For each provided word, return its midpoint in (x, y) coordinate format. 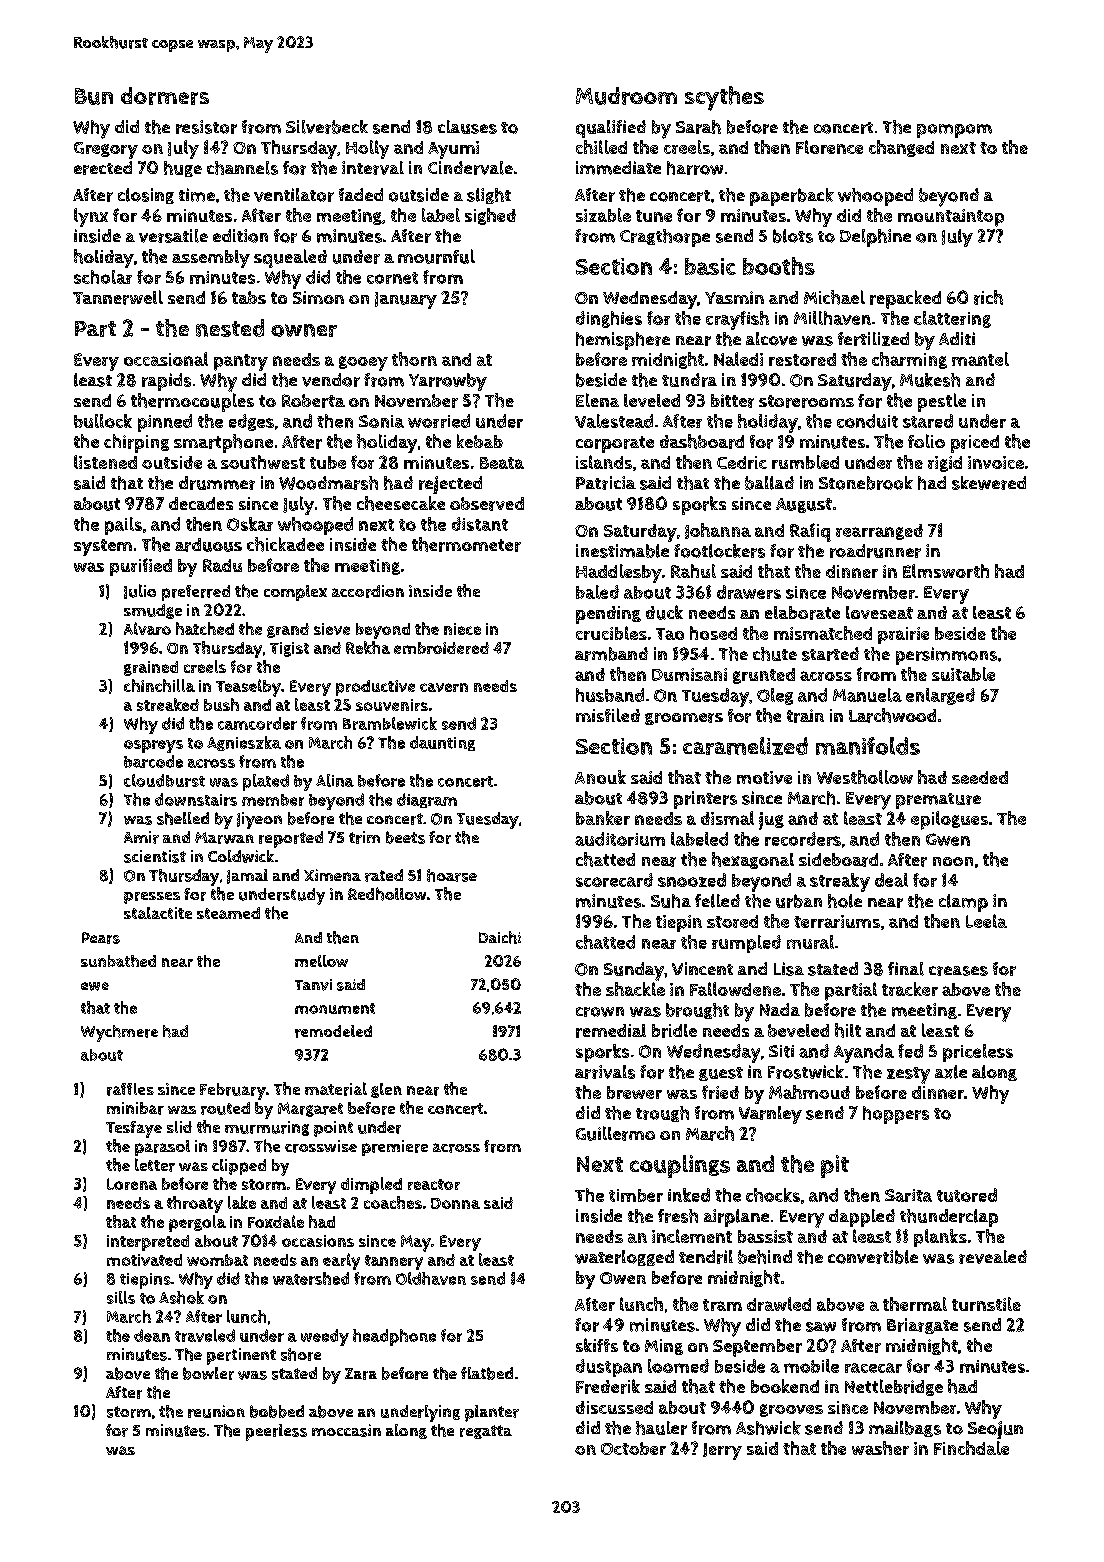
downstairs (196, 799)
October (633, 1448)
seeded (980, 777)
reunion (216, 1411)
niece (462, 629)
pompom (954, 131)
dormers (165, 96)
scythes (724, 98)
